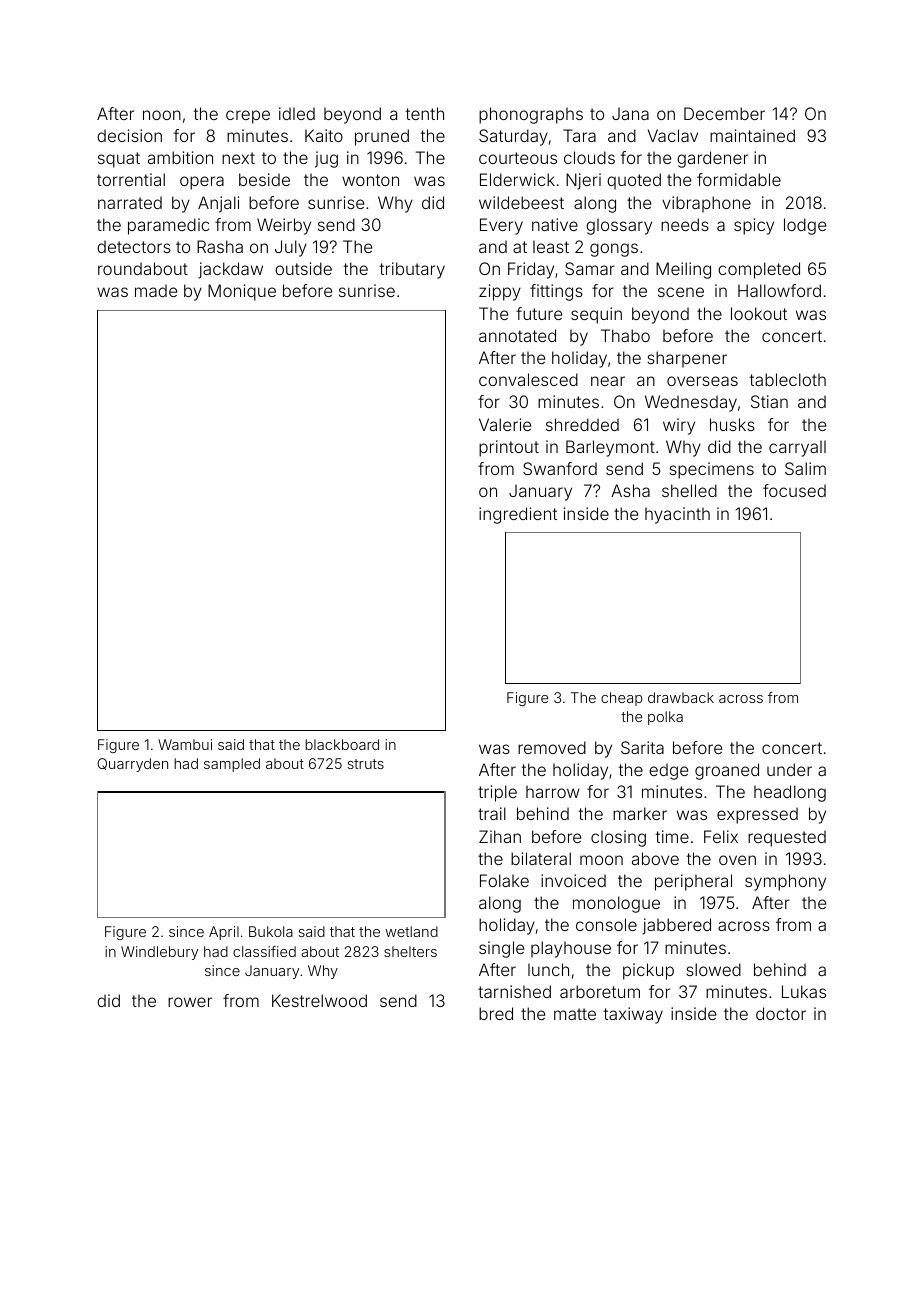 The height and width of the screenshot is (1308, 924). I want to click on rower, so click(190, 1002).
